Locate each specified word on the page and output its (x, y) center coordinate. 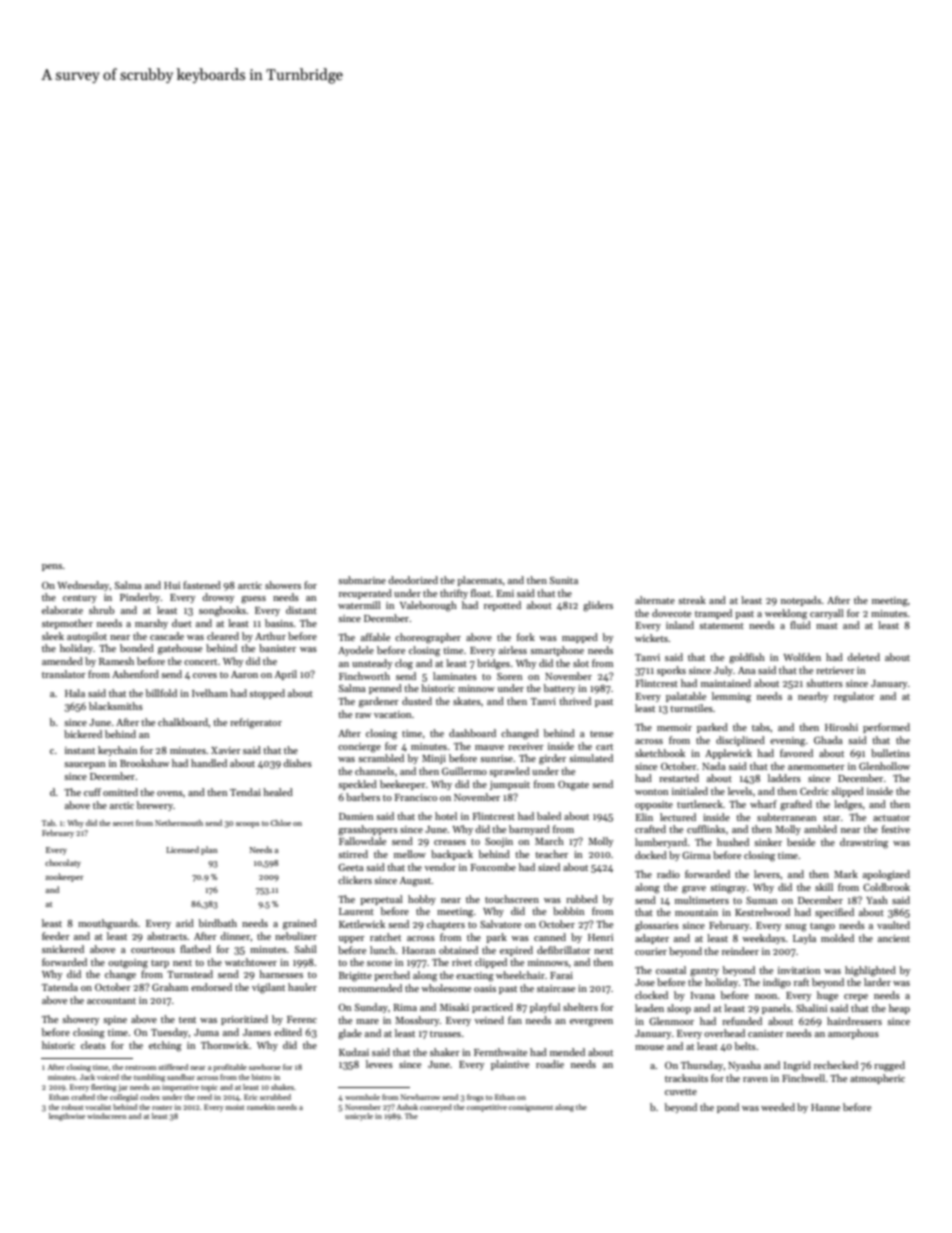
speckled (357, 785)
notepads (801, 601)
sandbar (181, 1077)
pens (52, 567)
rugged (889, 1066)
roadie (550, 1064)
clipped (491, 963)
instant (80, 750)
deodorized (413, 580)
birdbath (218, 923)
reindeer (740, 951)
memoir (674, 727)
